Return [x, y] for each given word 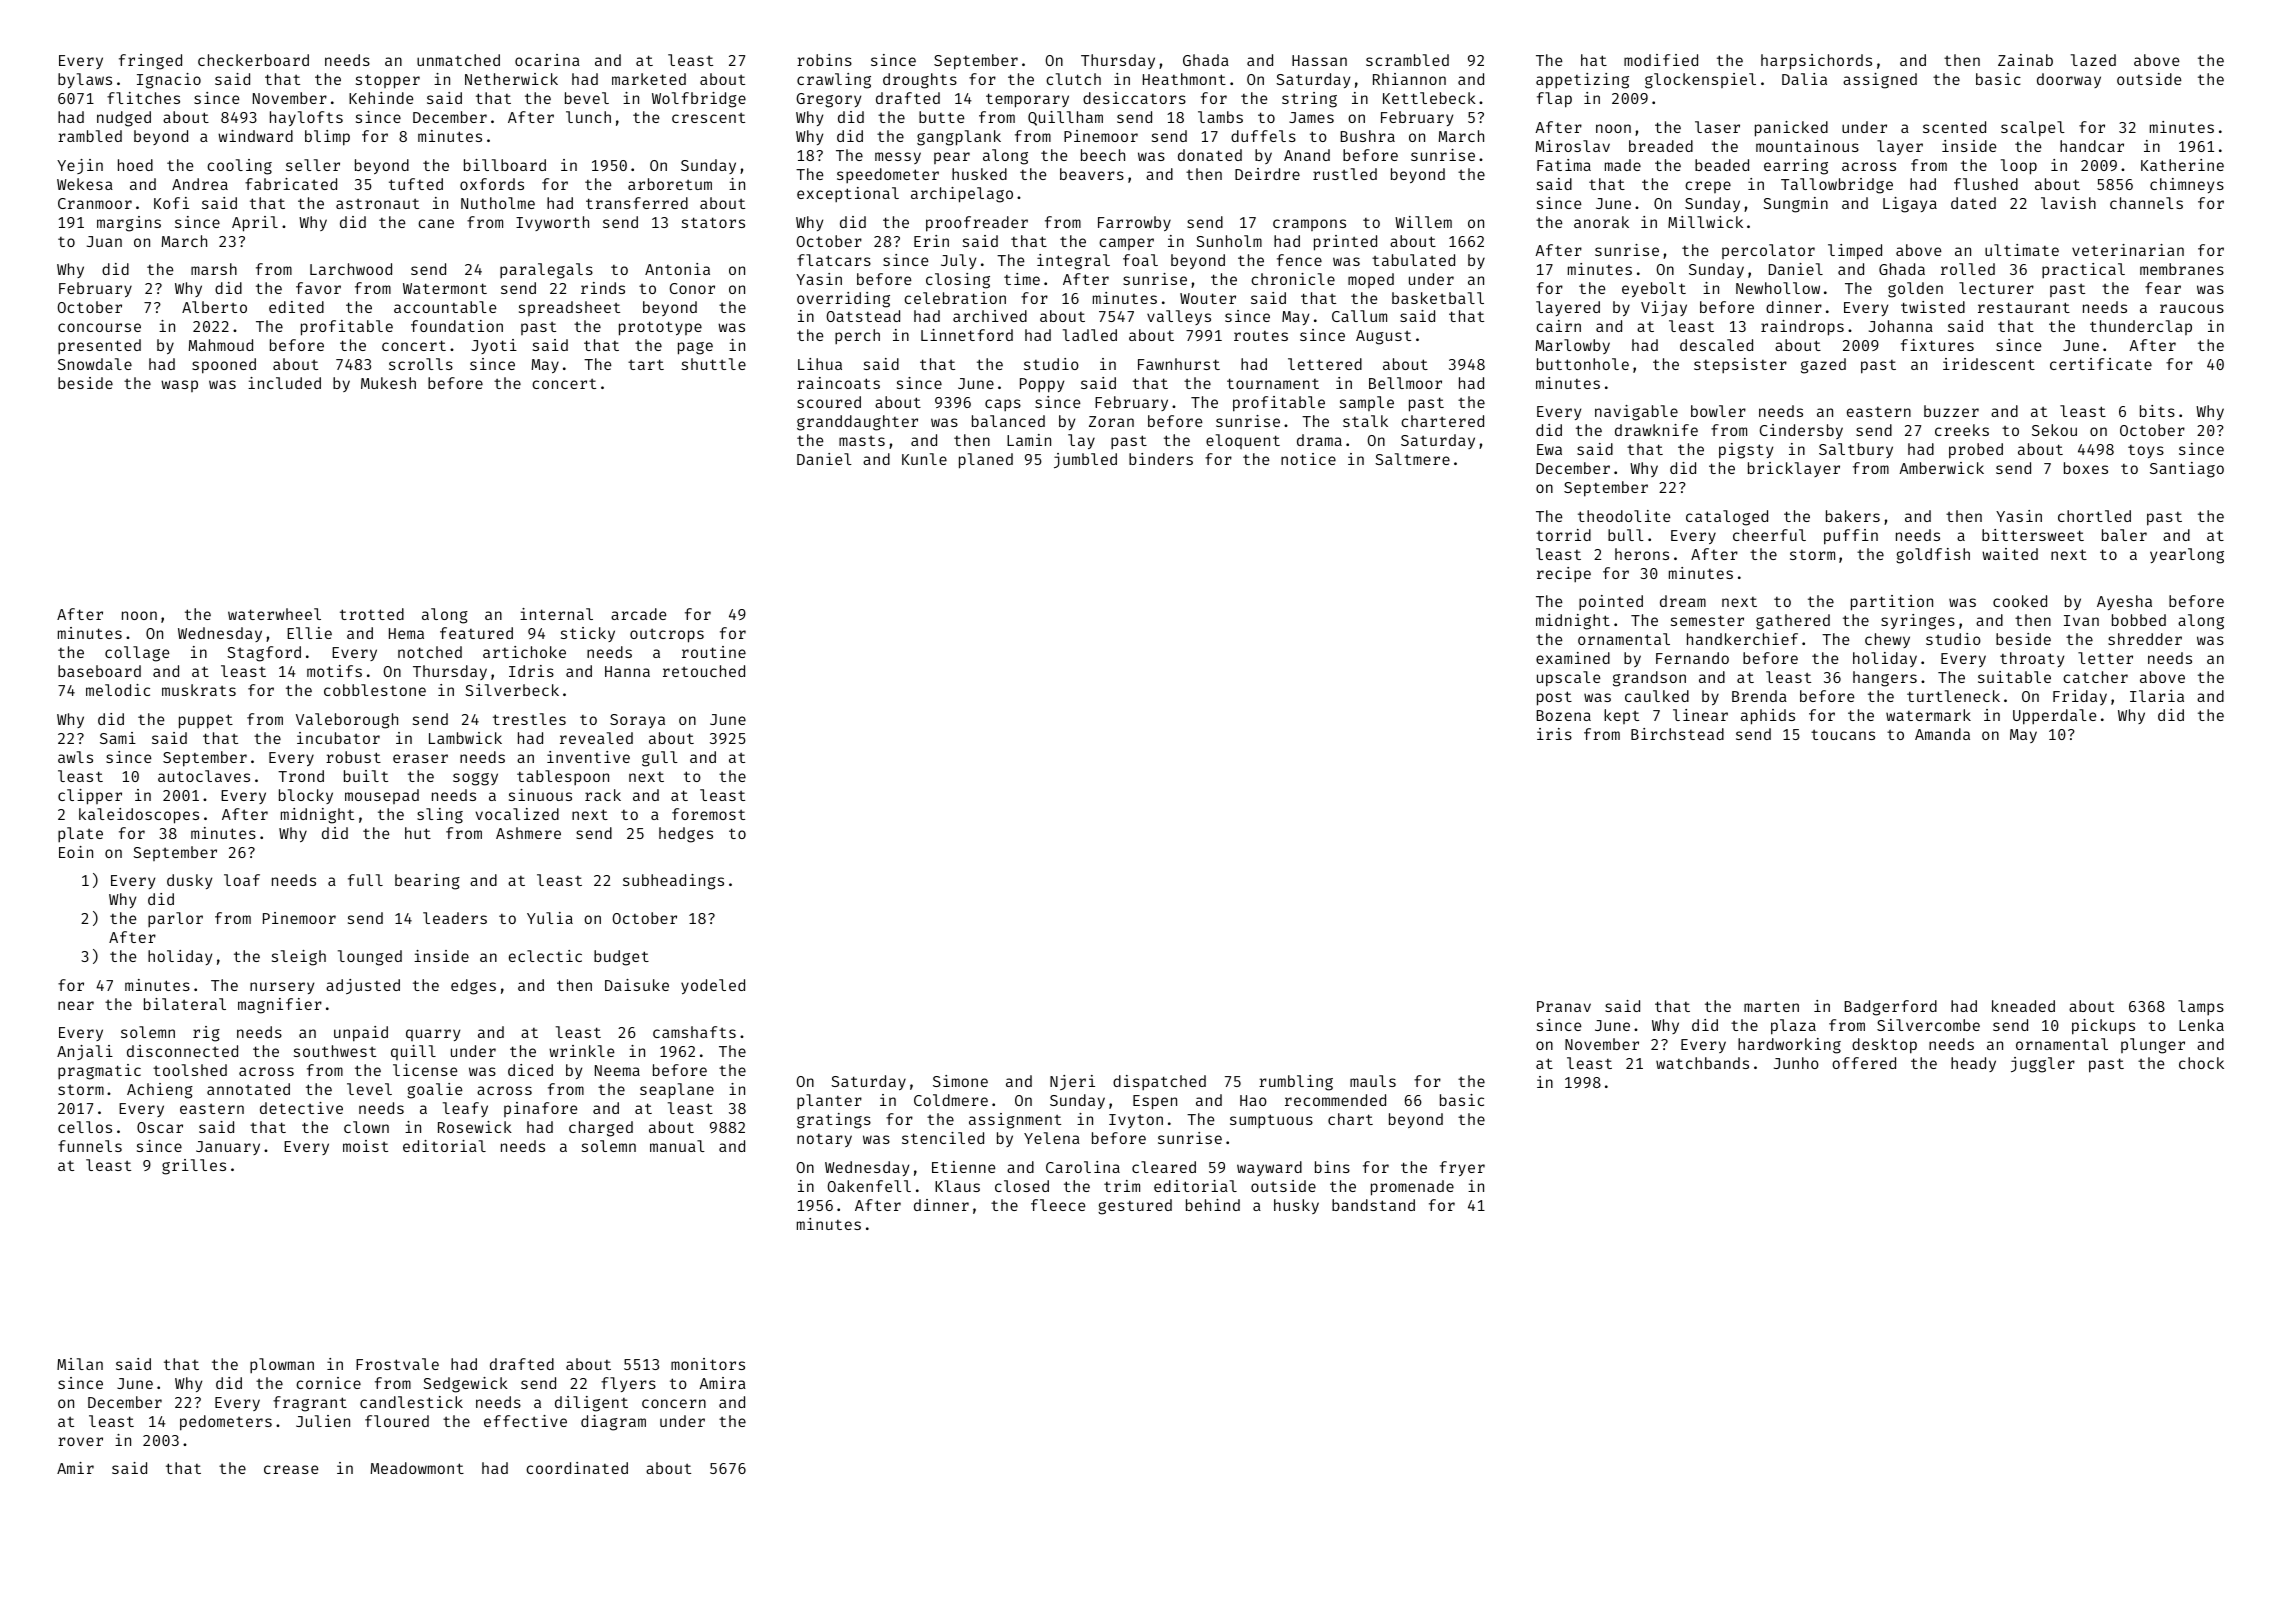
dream [1683, 601]
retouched [704, 671]
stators [713, 222]
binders [1161, 459]
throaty [2032, 659]
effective [525, 1421]
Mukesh [388, 383]
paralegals [546, 271]
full [365, 880]
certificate [2101, 364]
